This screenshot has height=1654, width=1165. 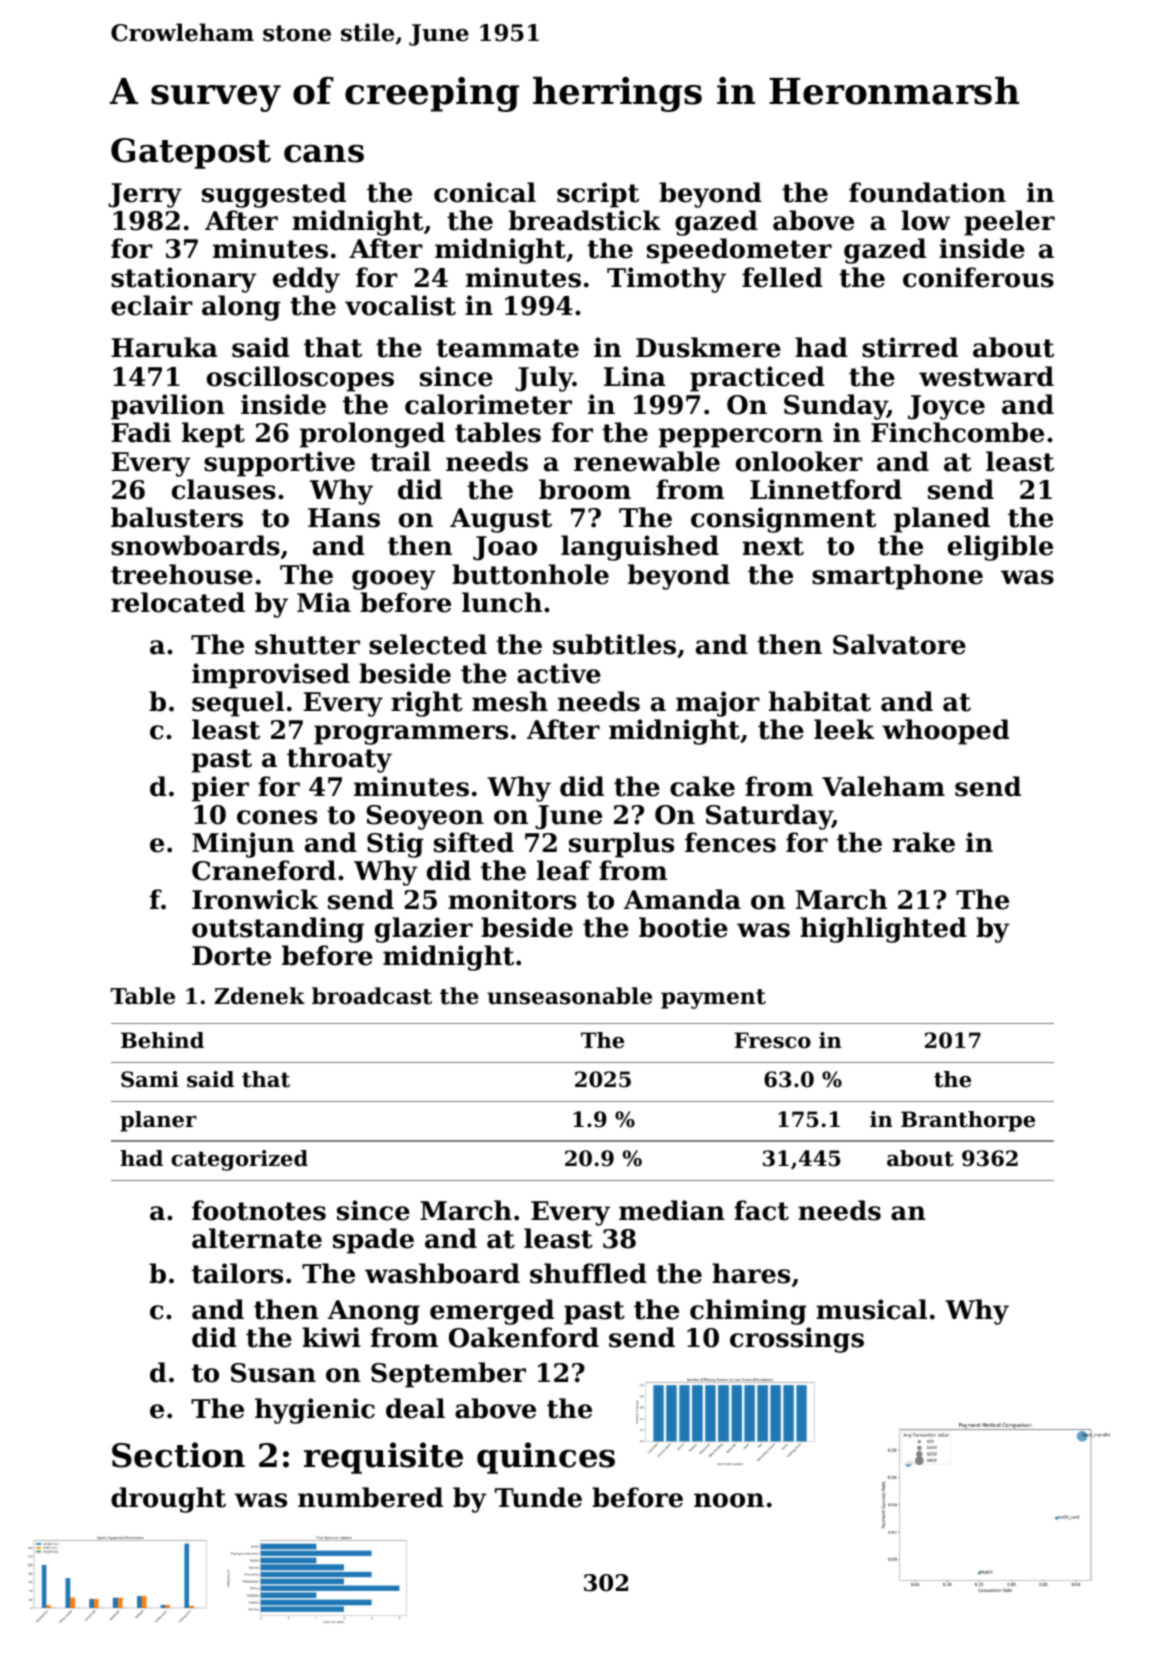 What do you see at coordinates (373, 1241) in the screenshot?
I see `spade` at bounding box center [373, 1241].
